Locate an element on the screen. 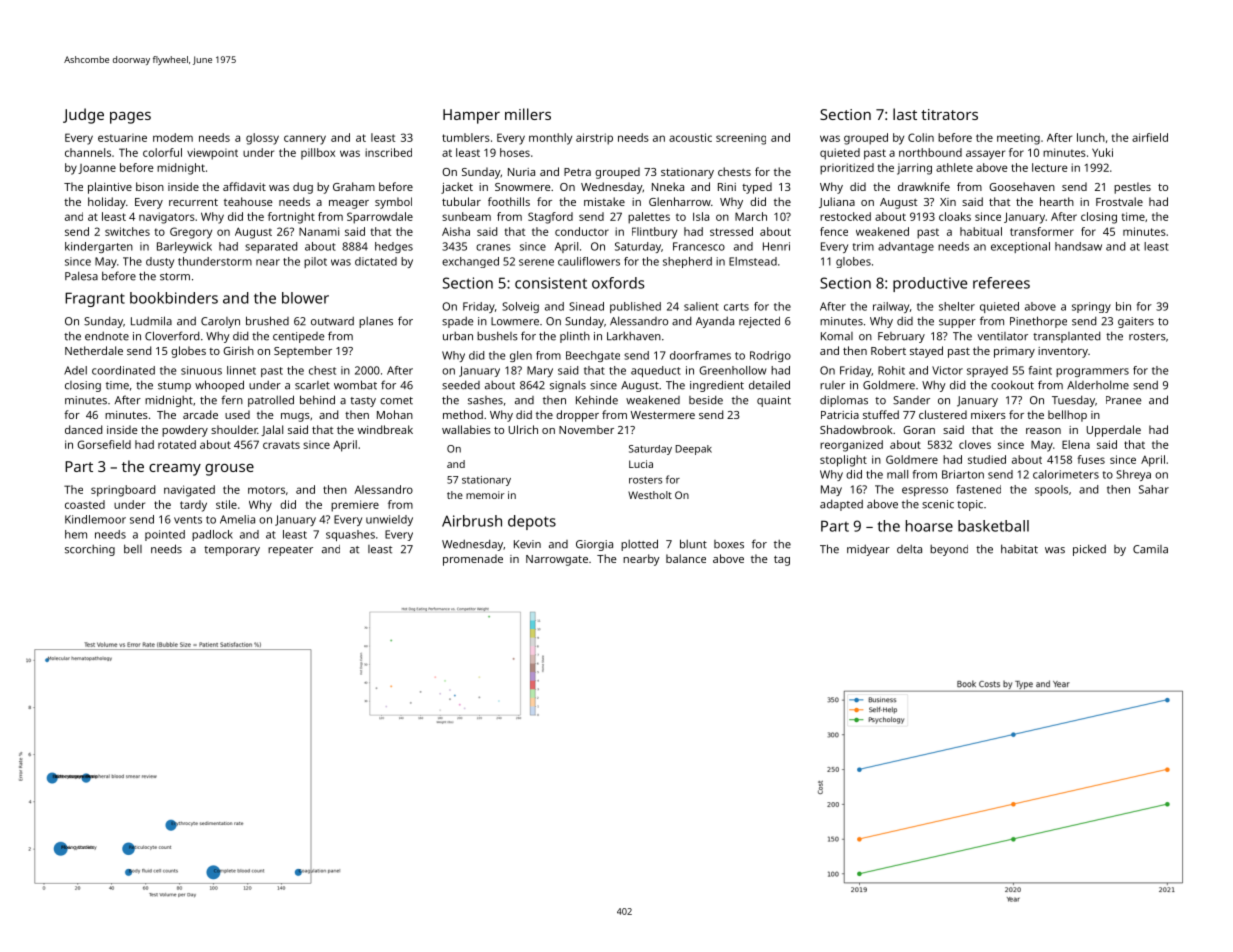  repeater is located at coordinates (290, 551).
